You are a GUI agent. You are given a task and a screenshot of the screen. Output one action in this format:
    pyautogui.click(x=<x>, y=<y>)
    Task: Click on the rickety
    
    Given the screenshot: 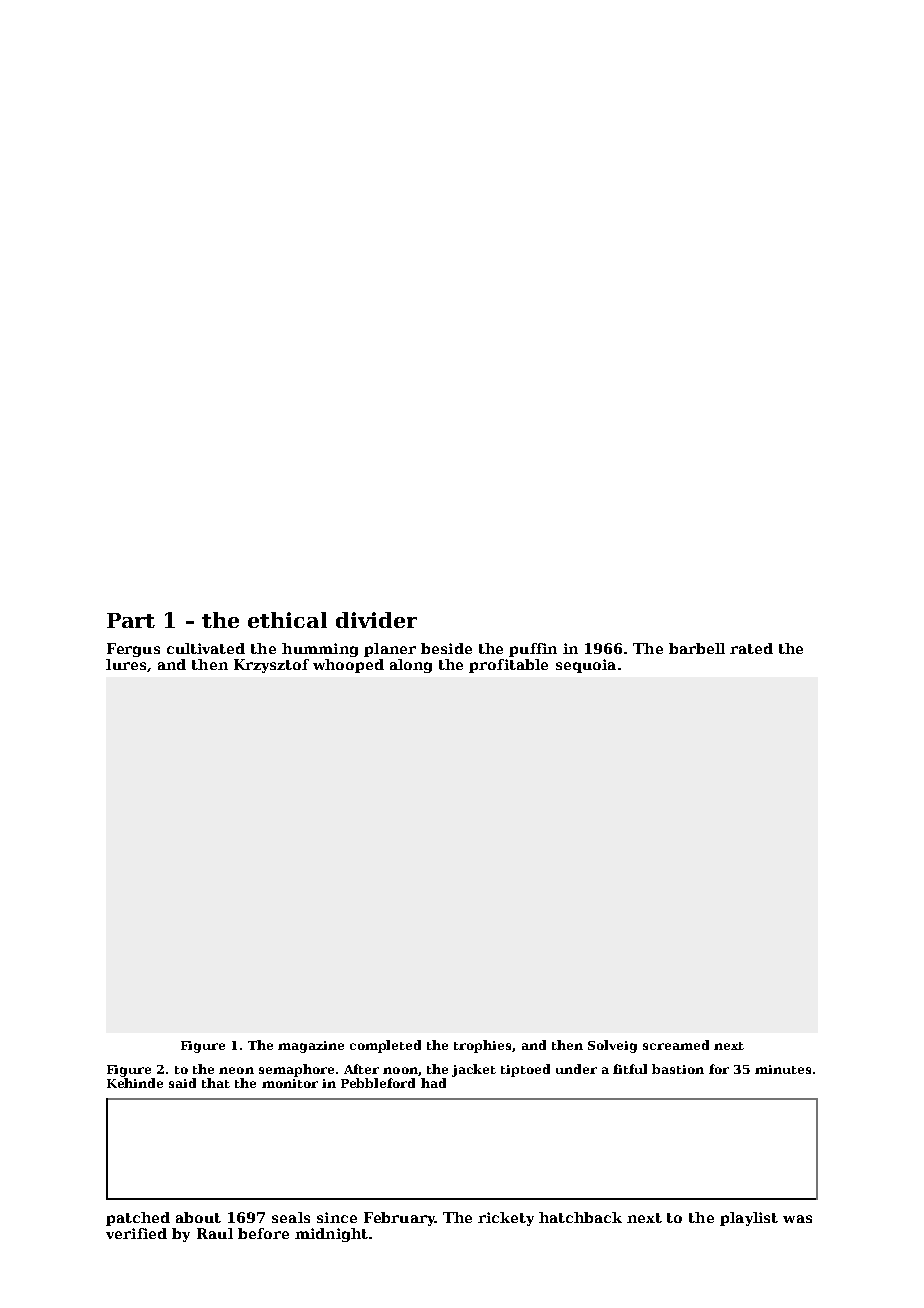 What is the action you would take?
    pyautogui.click(x=506, y=1219)
